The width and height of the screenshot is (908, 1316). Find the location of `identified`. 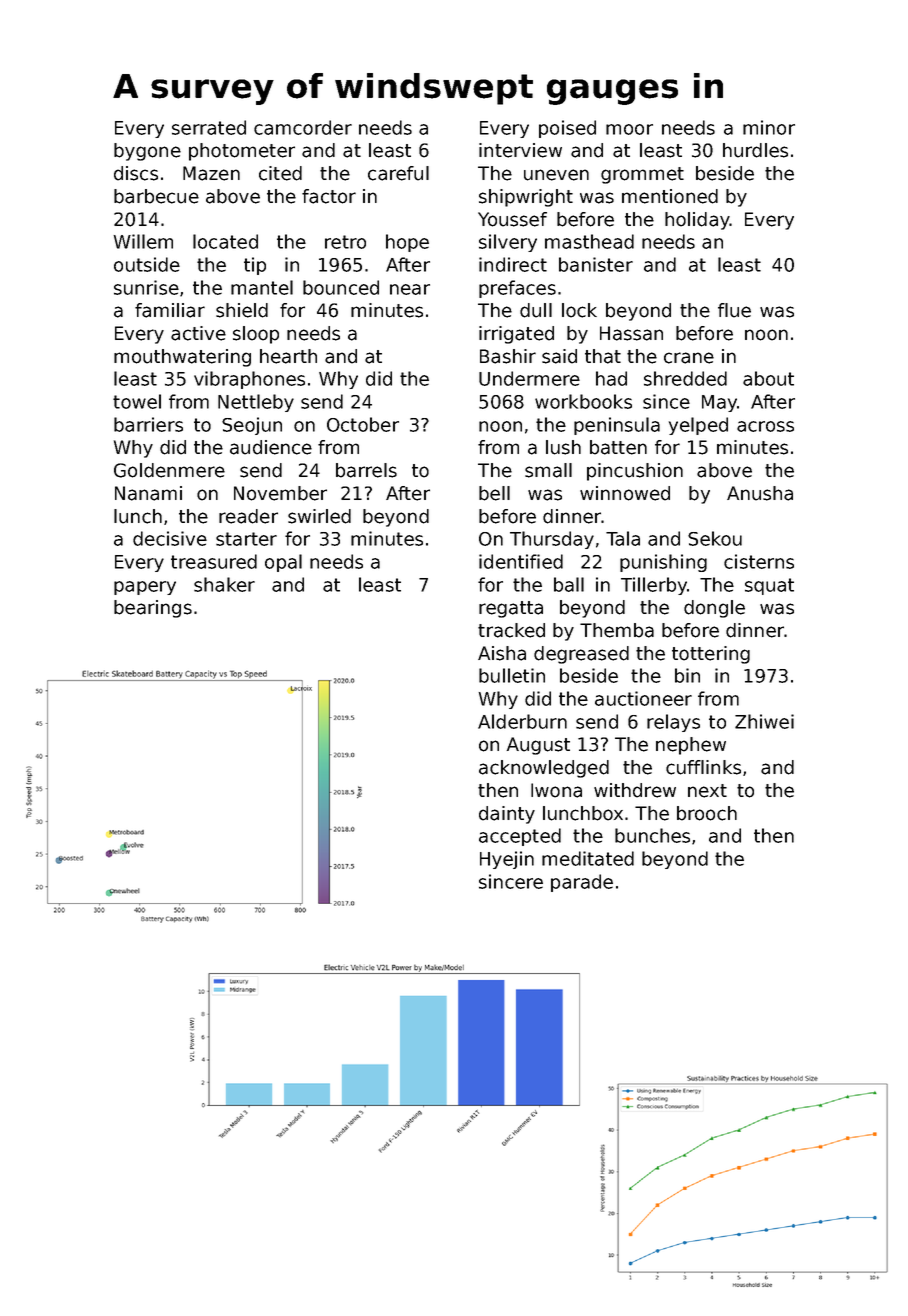

identified is located at coordinates (521, 561).
